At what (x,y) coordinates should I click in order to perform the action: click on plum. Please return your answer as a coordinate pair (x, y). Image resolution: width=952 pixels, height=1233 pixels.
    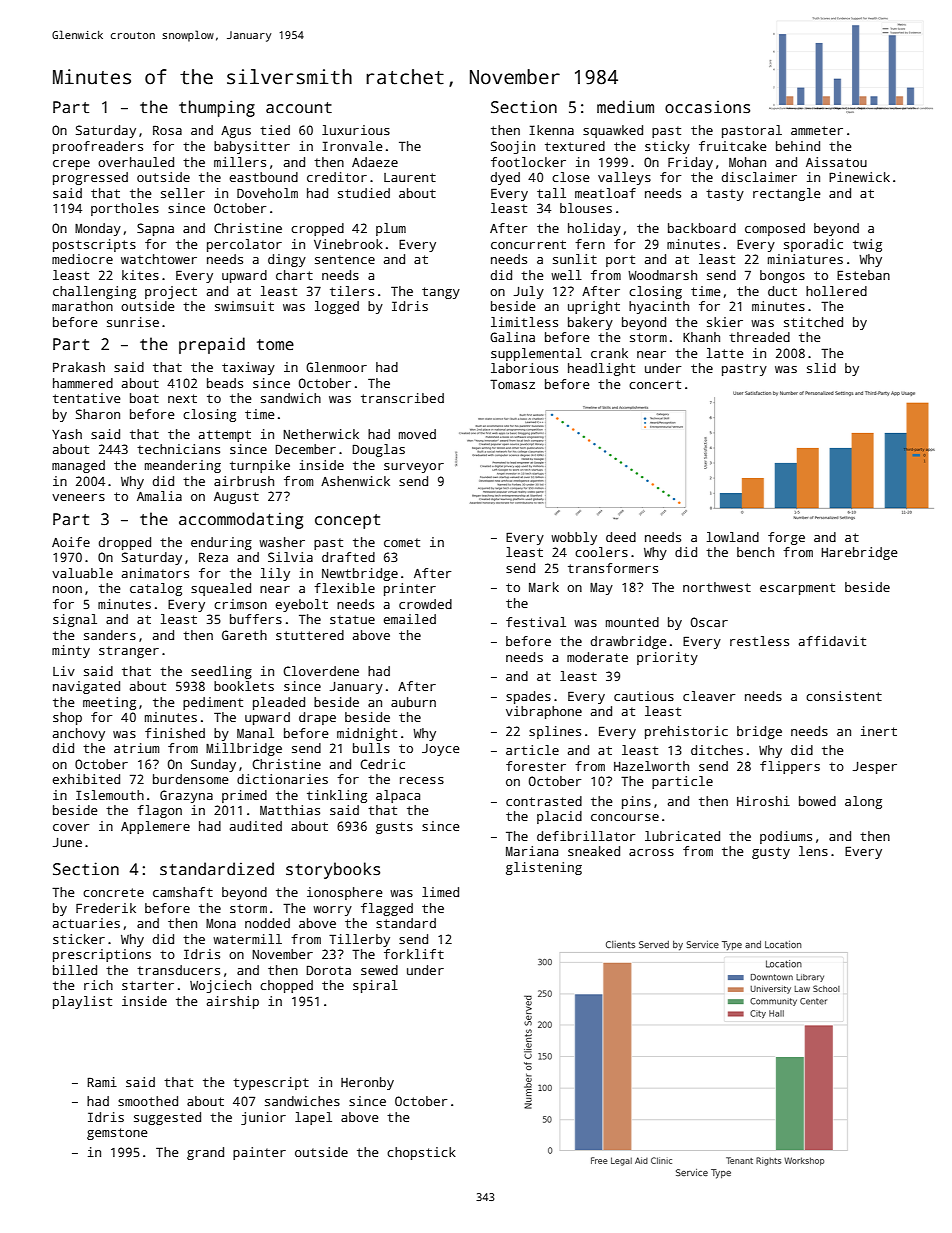
    Looking at the image, I should click on (391, 229).
